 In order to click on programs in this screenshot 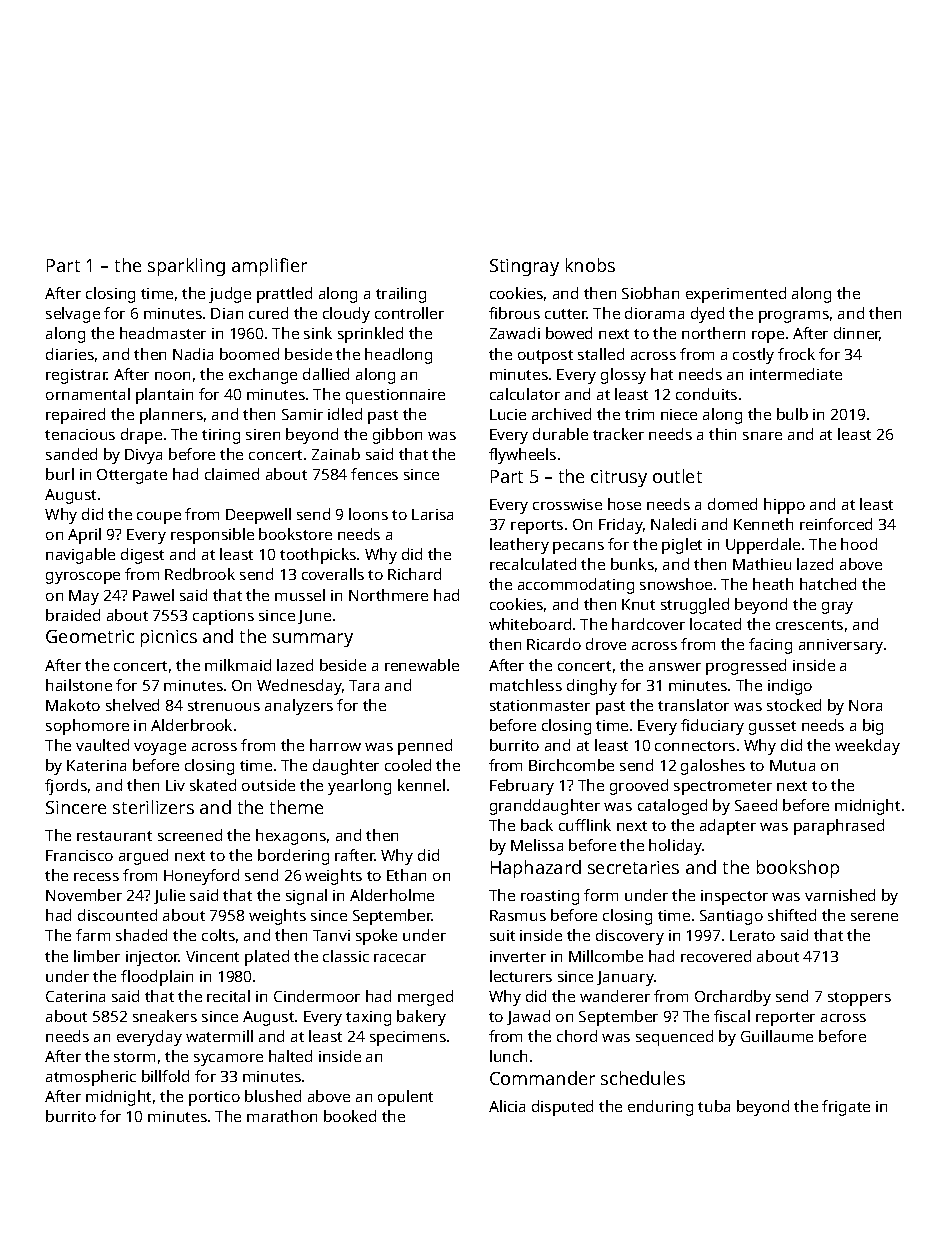, I will do `click(794, 317)`.
